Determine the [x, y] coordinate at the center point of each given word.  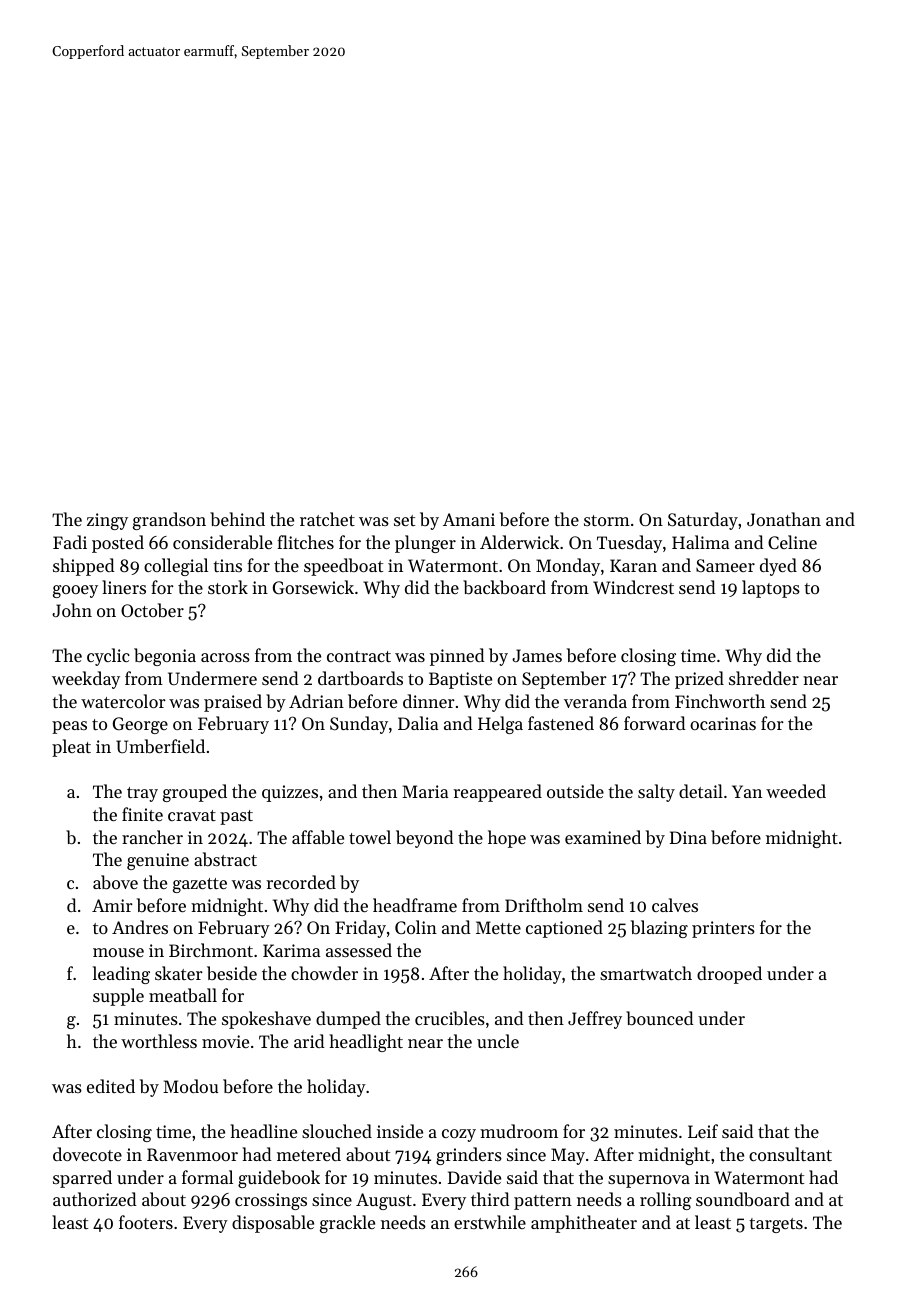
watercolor [123, 701]
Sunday [359, 725]
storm [607, 520]
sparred [82, 1179]
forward [655, 723]
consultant [790, 1154]
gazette [200, 885]
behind [237, 519]
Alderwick [519, 542]
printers [723, 929]
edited [111, 1086]
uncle [498, 1041]
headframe [415, 905]
